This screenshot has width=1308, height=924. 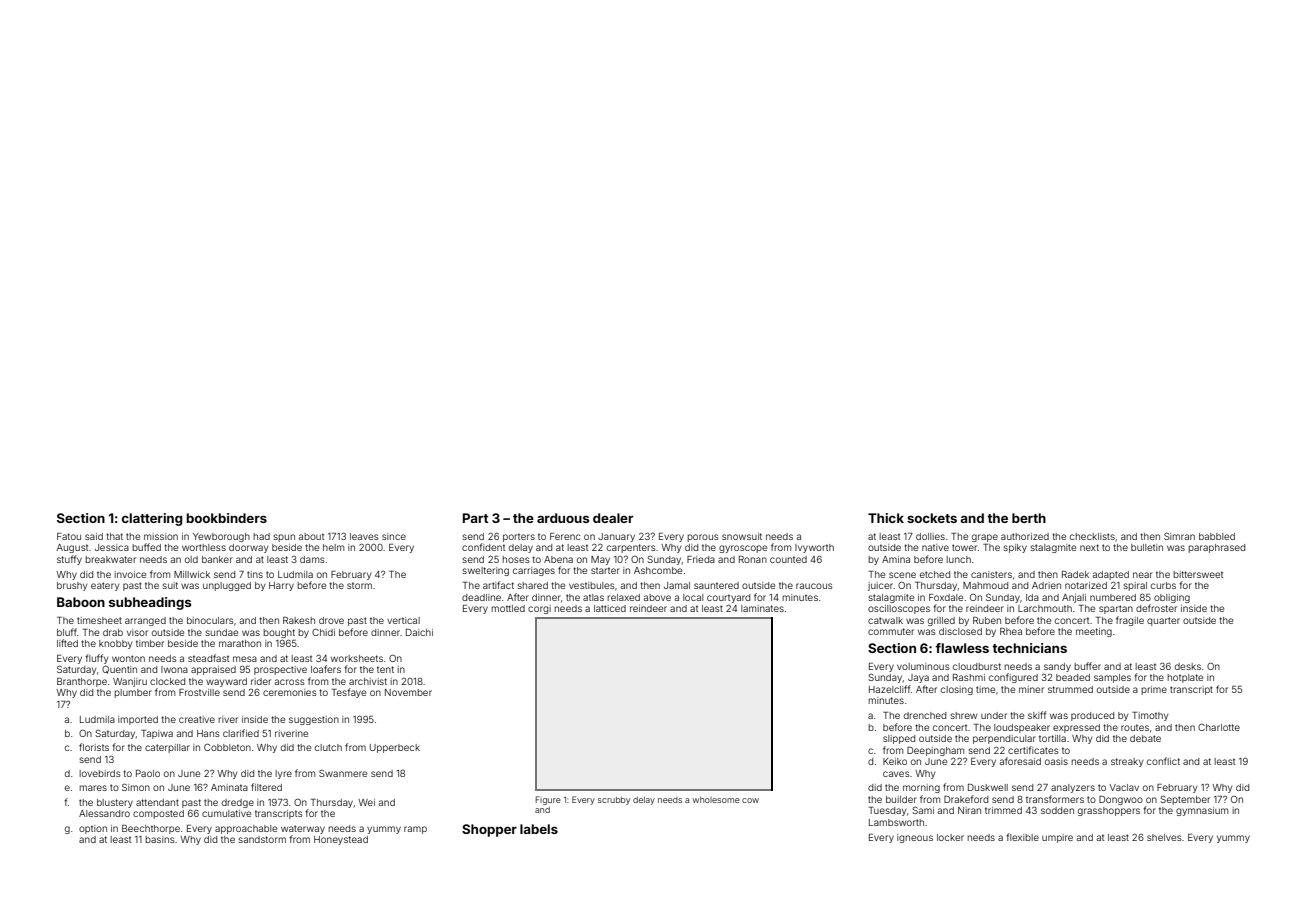 What do you see at coordinates (1029, 518) in the screenshot?
I see `berth` at bounding box center [1029, 518].
